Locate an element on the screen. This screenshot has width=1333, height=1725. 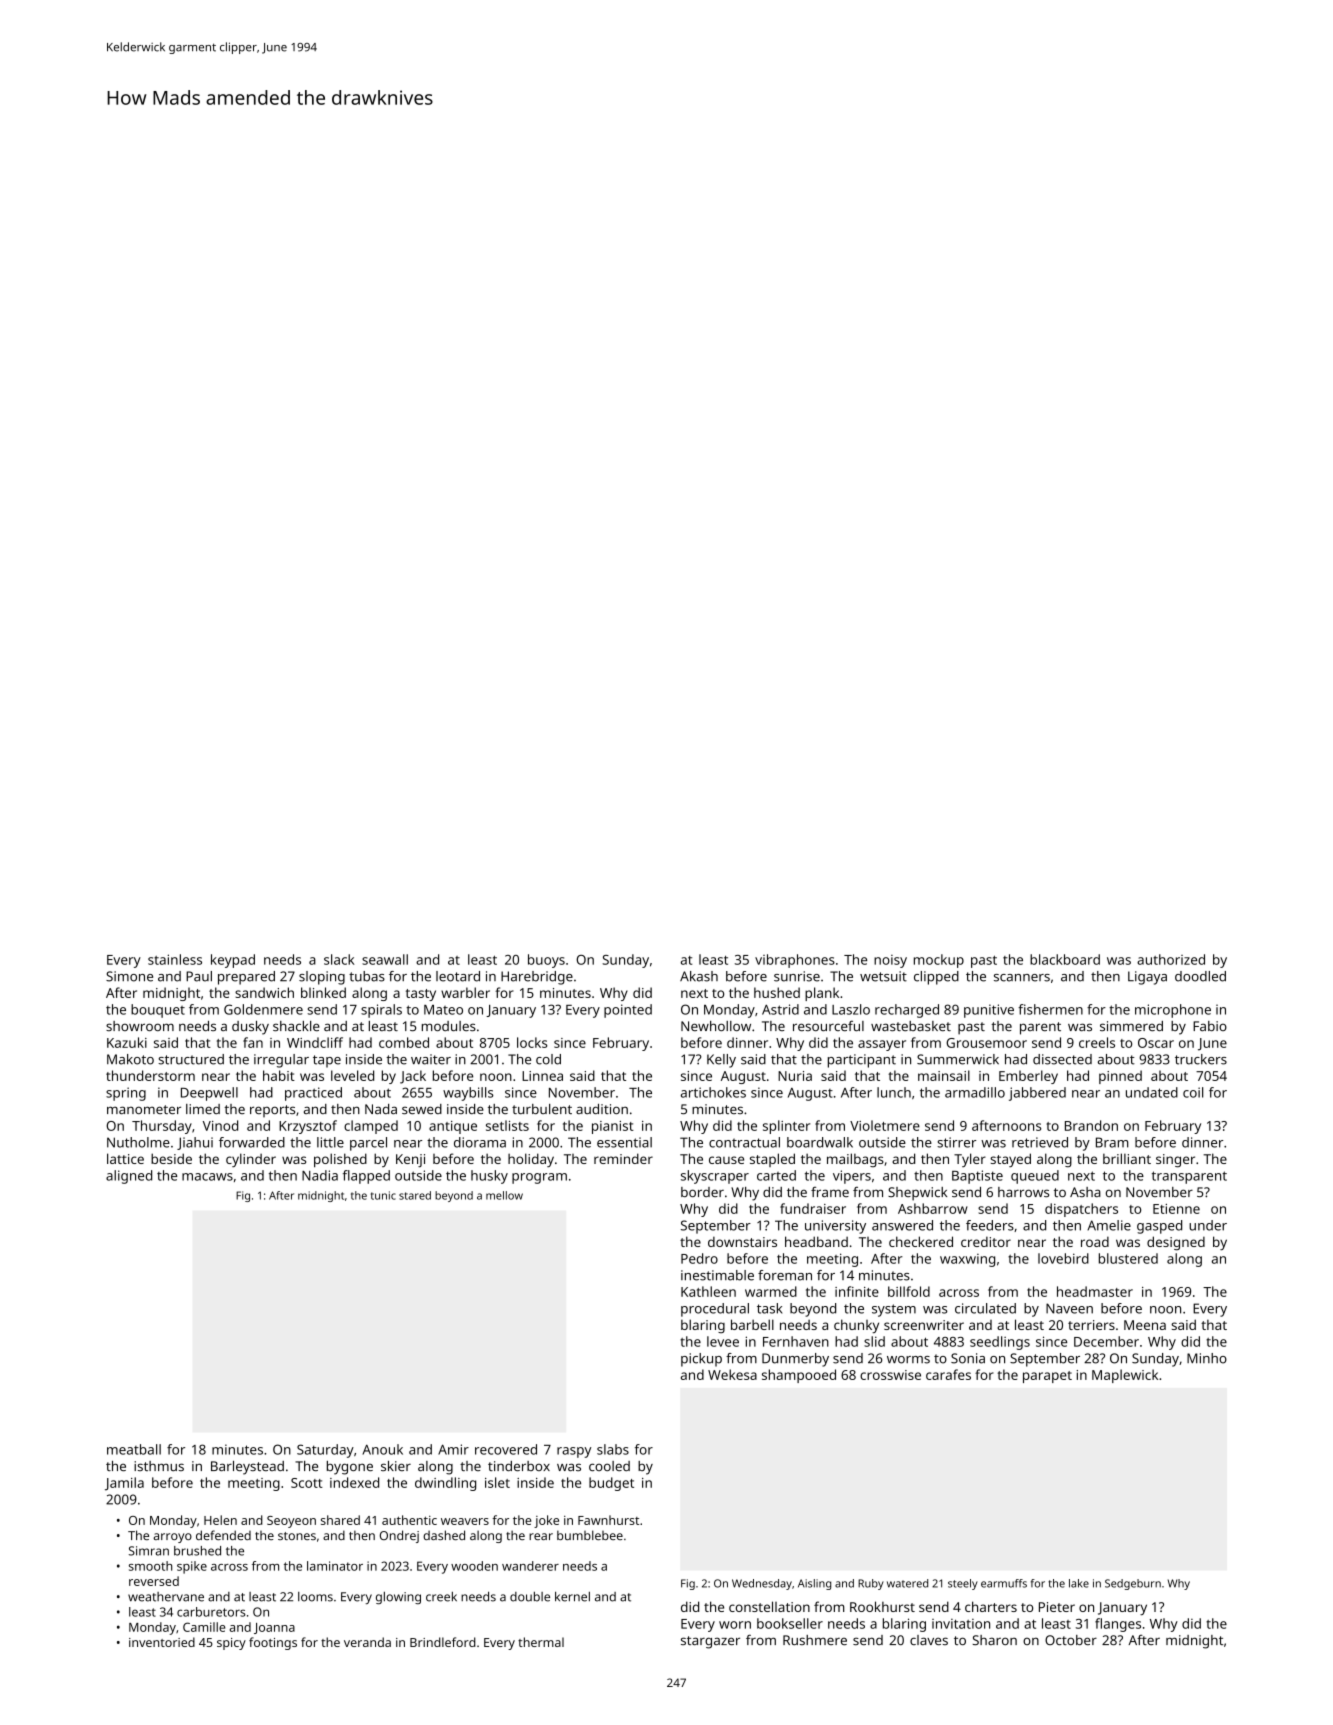
procedural is located at coordinates (715, 1310).
